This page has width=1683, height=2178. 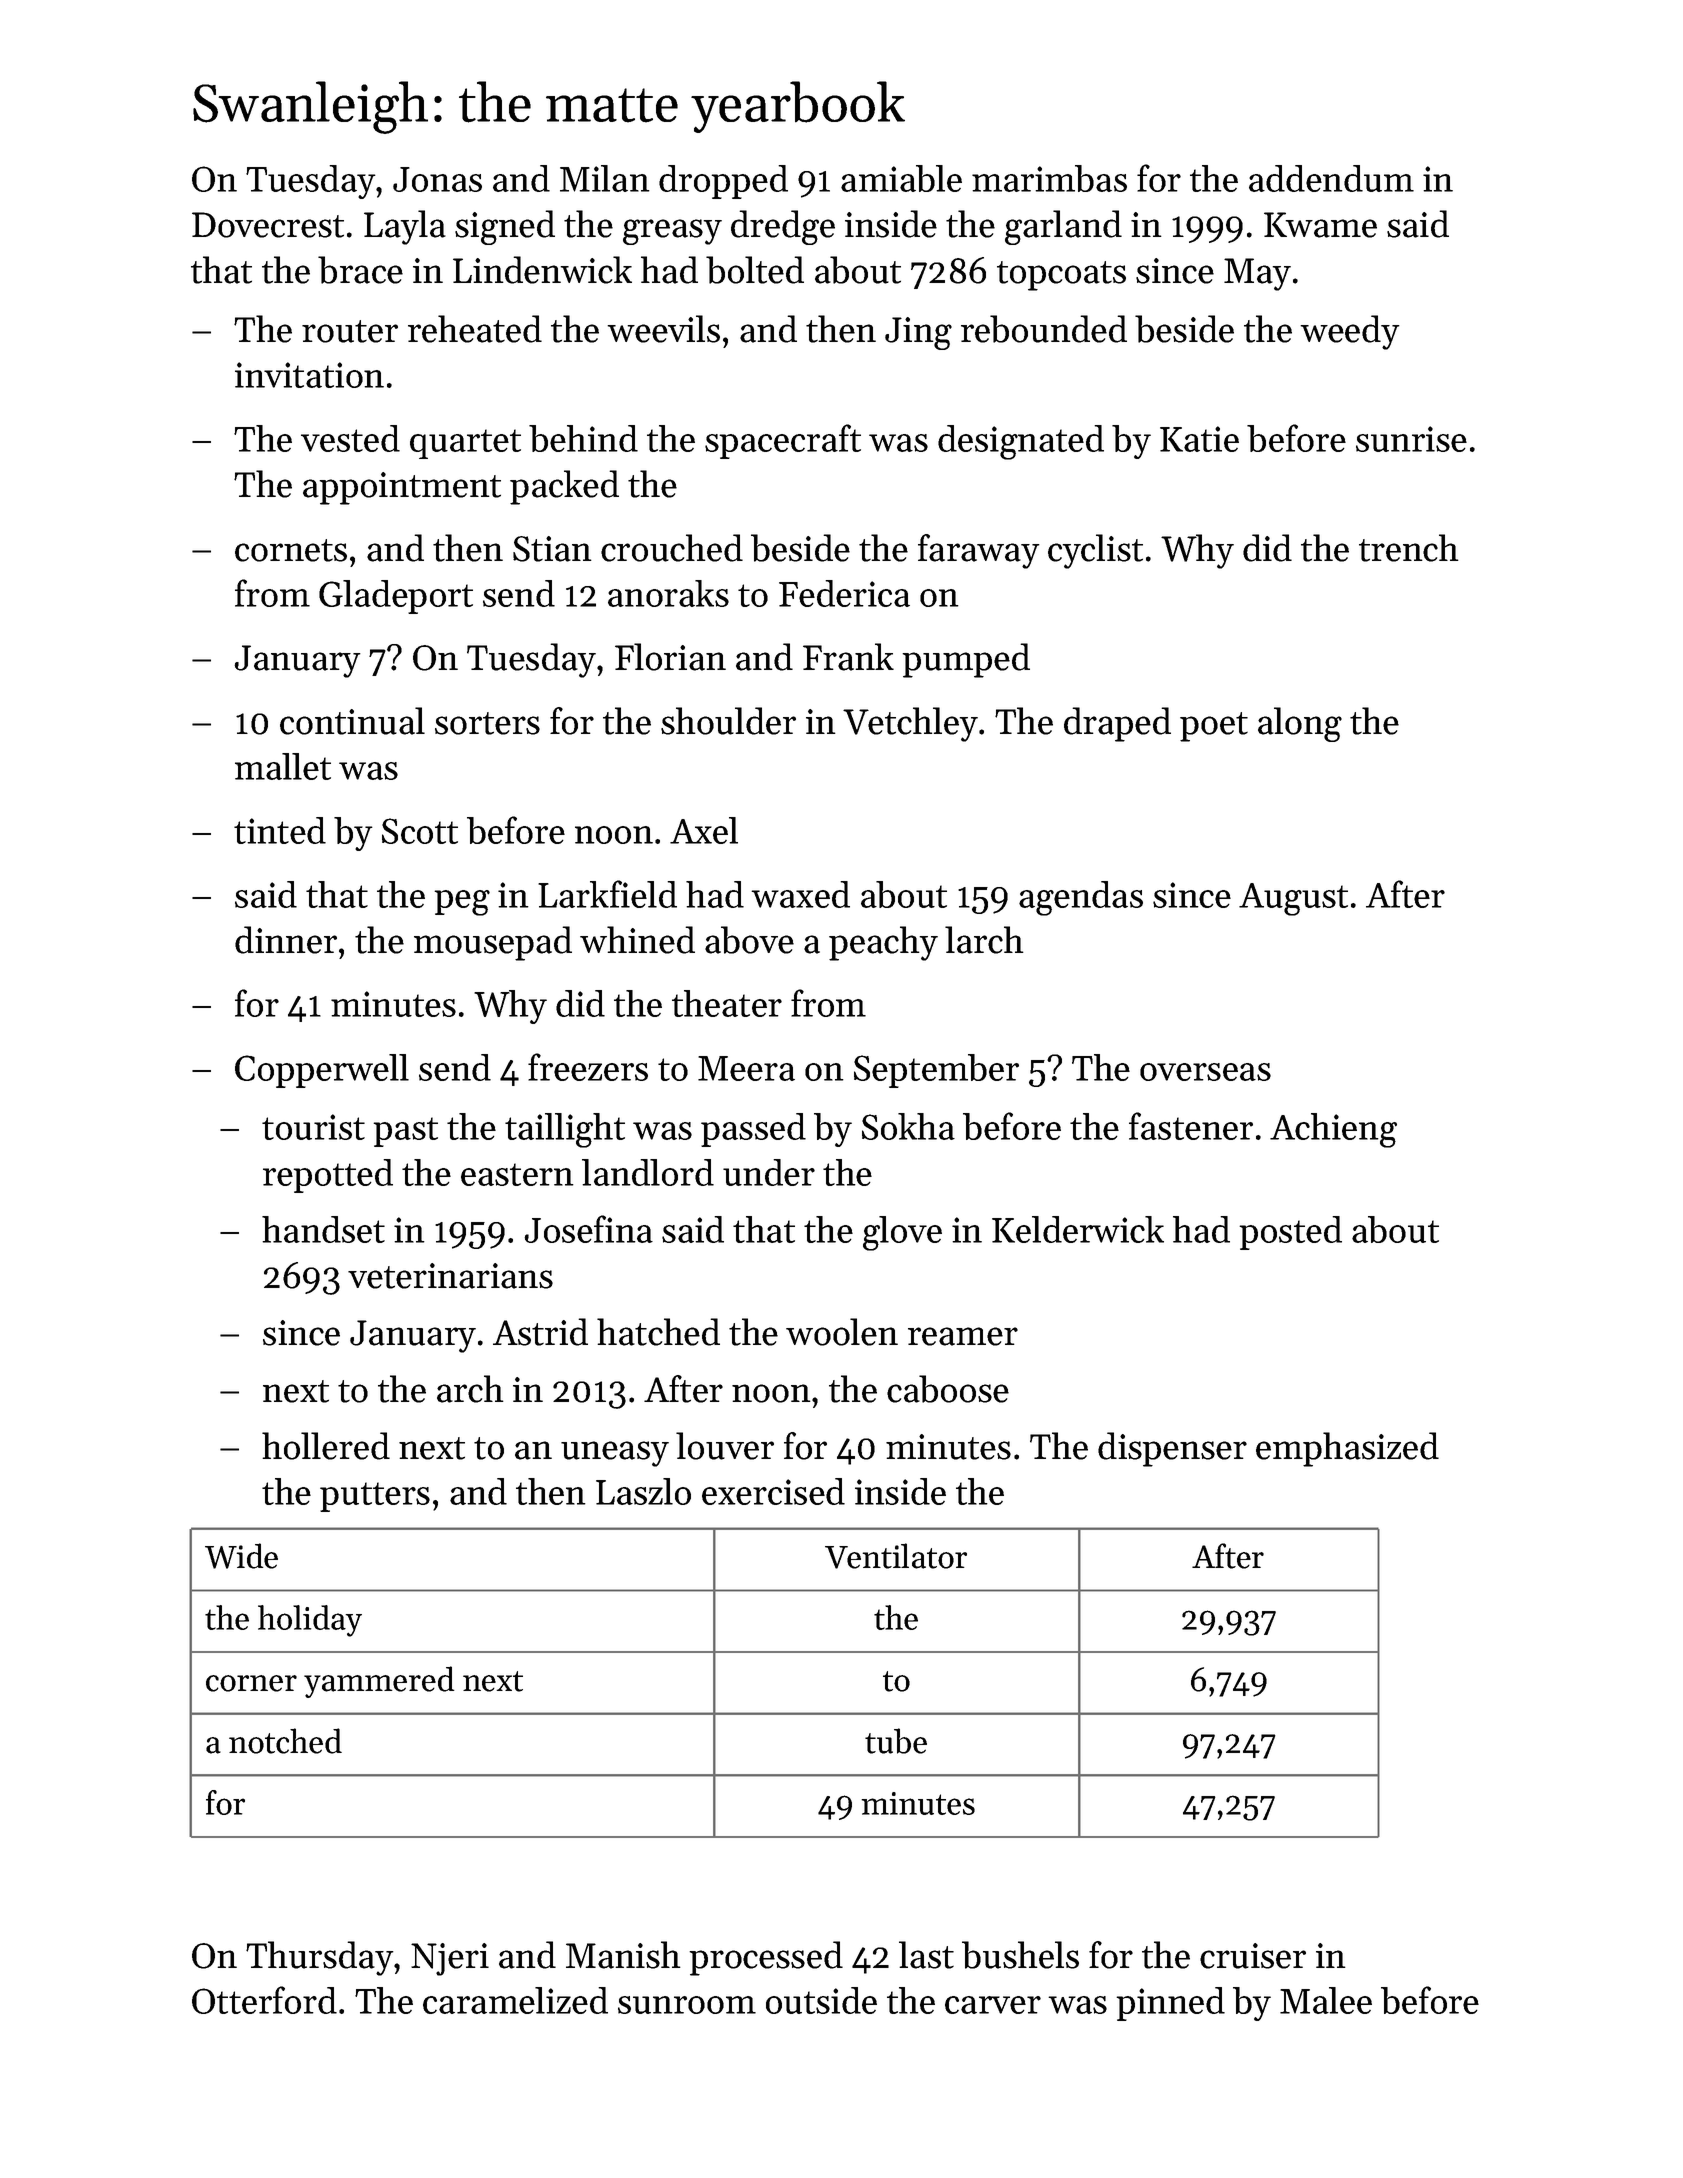 What do you see at coordinates (896, 1741) in the page?
I see `tube` at bounding box center [896, 1741].
